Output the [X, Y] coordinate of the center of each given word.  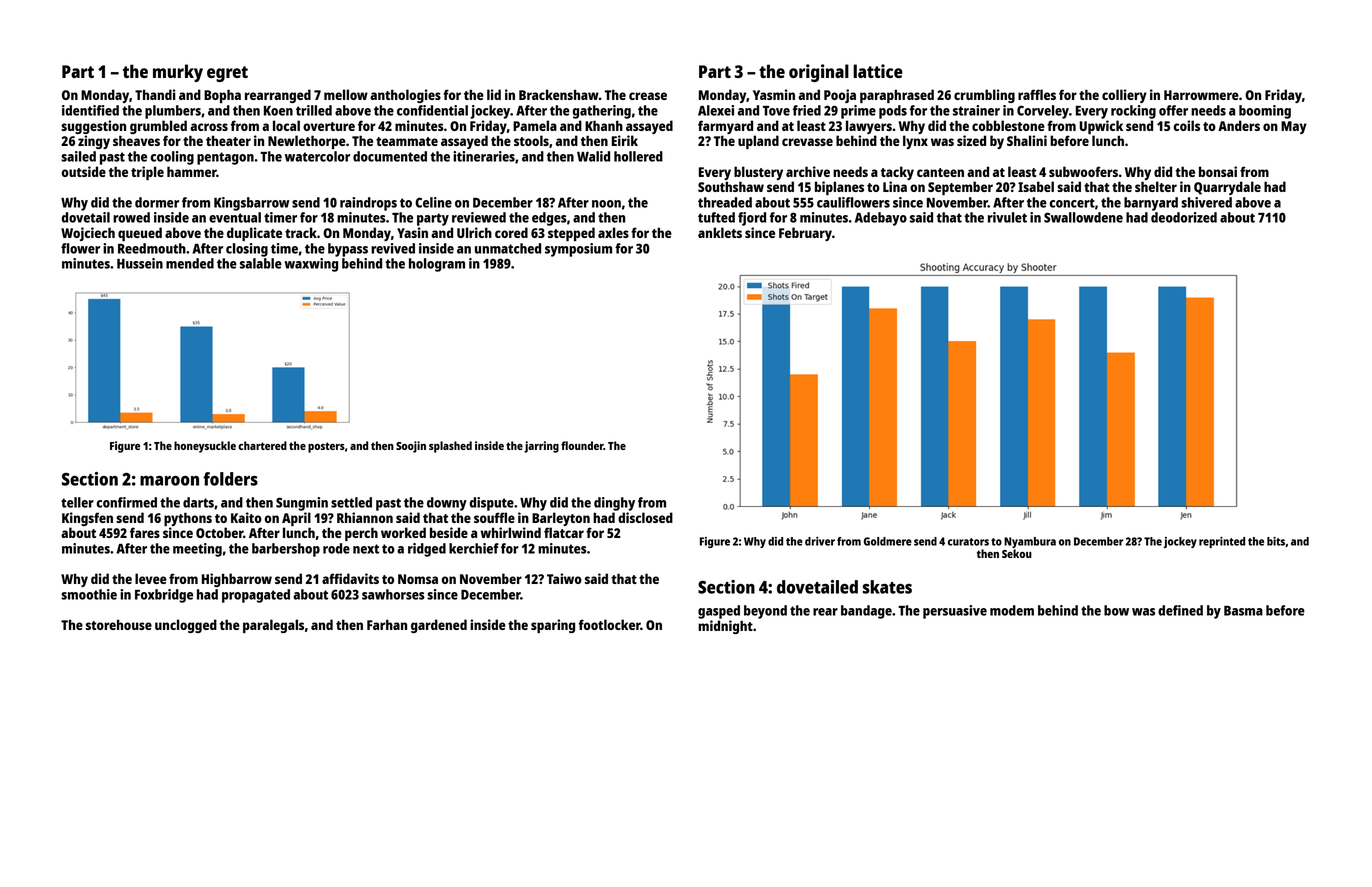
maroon [169, 481]
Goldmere [888, 541]
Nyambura [1030, 542]
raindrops [368, 204]
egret [227, 74]
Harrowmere [1201, 95]
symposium [578, 250]
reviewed [479, 217]
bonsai [1218, 171]
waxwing [311, 265]
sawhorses [393, 594]
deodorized [1184, 217]
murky [178, 73]
